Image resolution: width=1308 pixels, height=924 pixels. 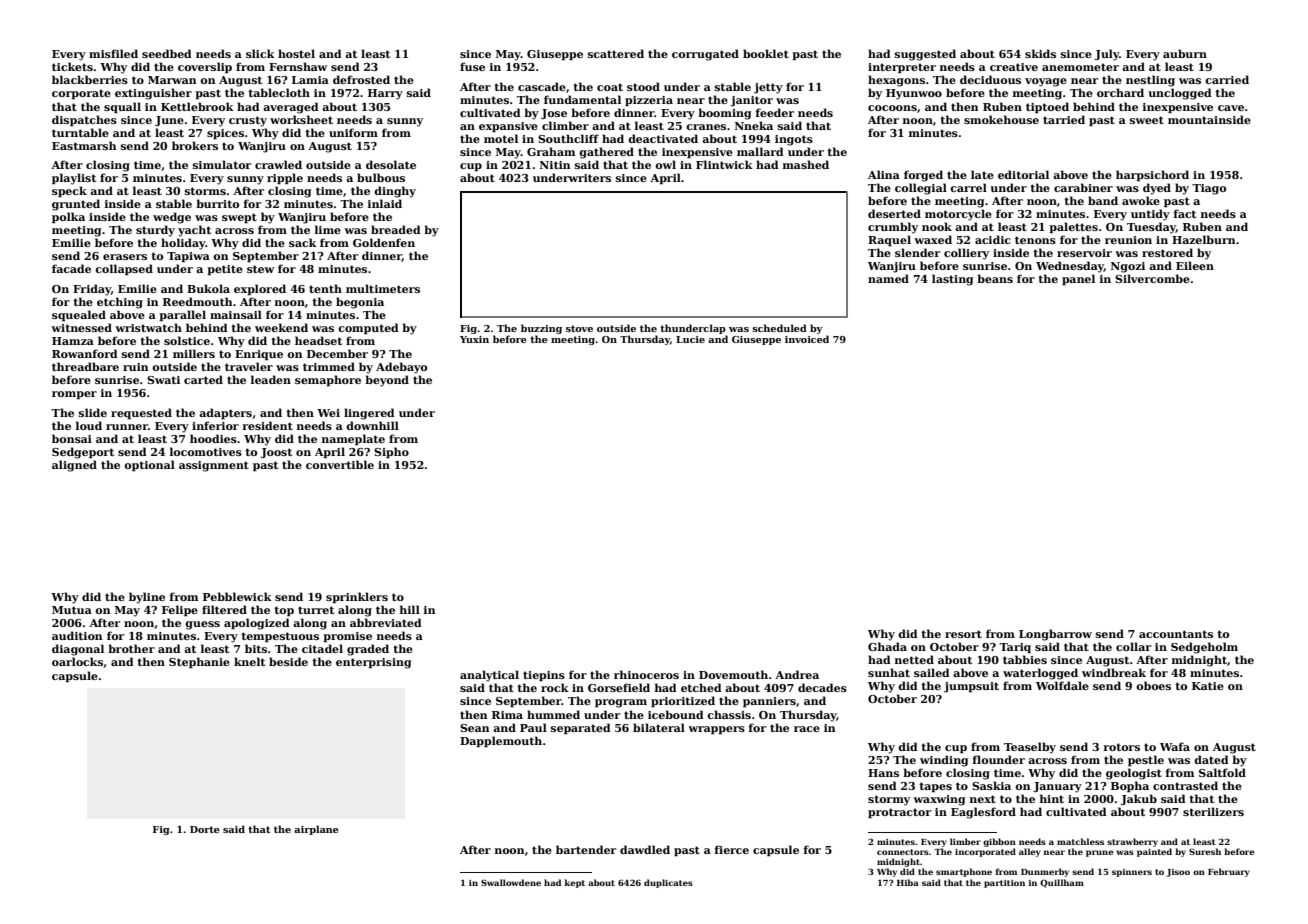 I want to click on Eileen, so click(x=1195, y=265).
